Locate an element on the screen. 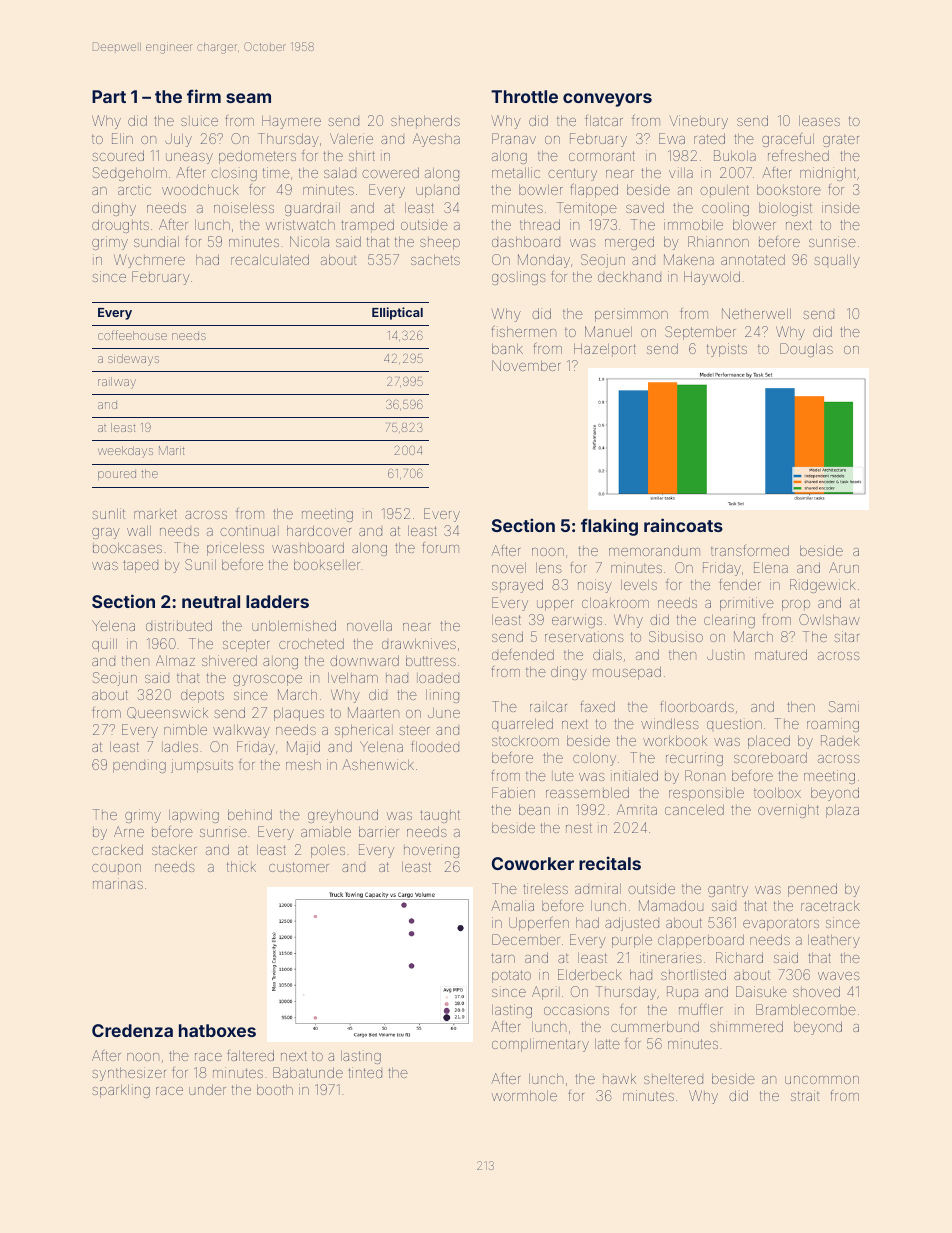 This screenshot has width=952, height=1233. Marit is located at coordinates (171, 450).
